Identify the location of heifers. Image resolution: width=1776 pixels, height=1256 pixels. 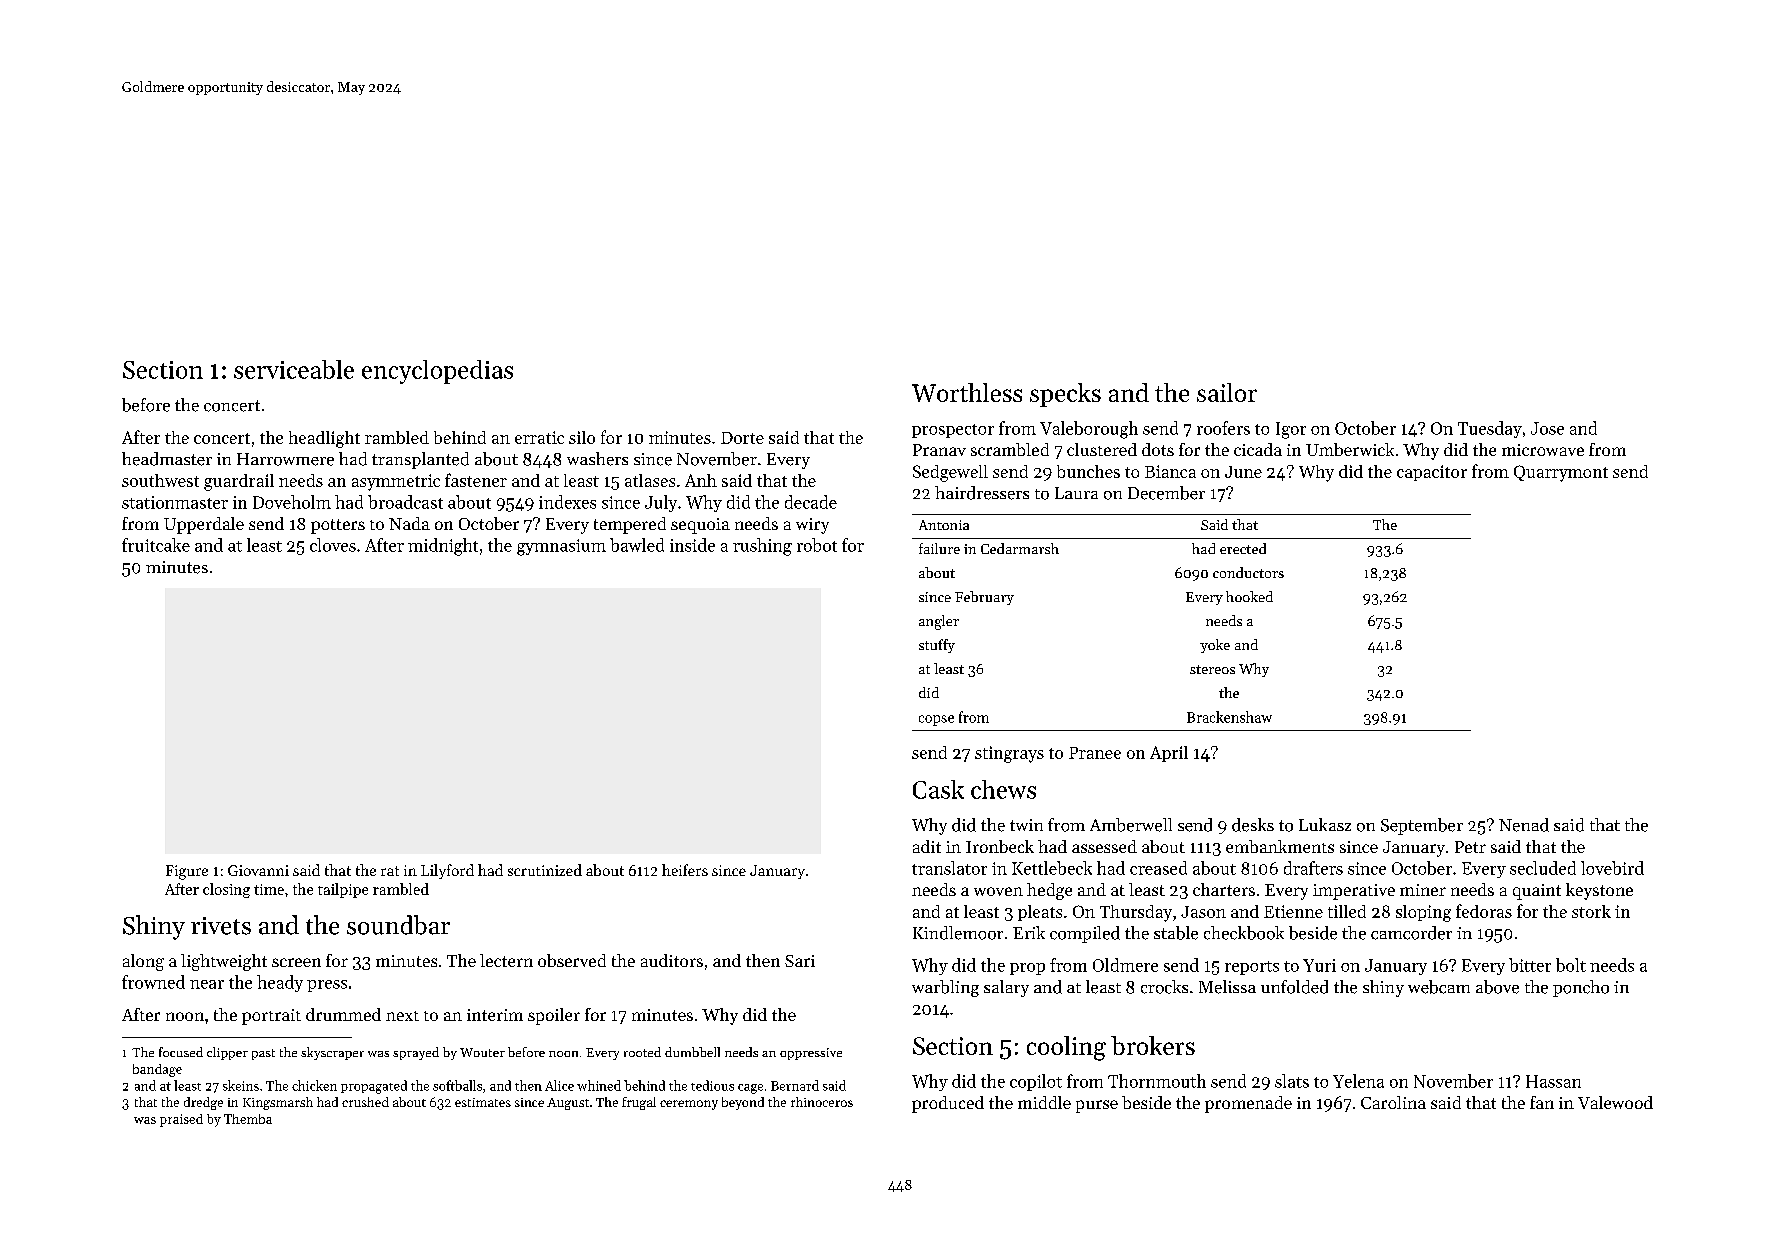
(685, 870).
